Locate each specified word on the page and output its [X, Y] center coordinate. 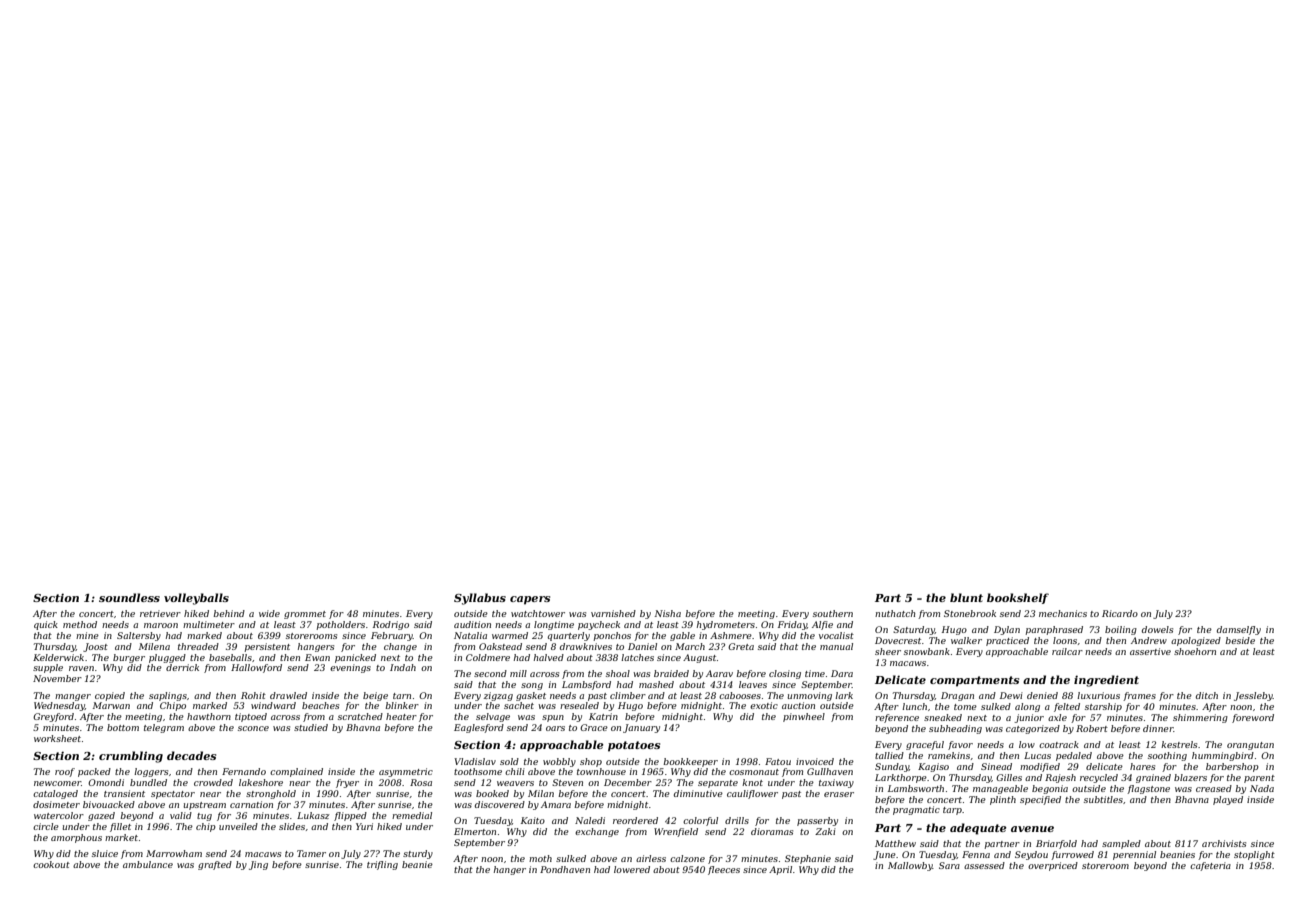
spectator [173, 795]
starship [1103, 707]
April [780, 870]
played [1228, 800]
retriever [160, 613]
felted [1067, 707]
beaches [320, 705]
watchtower [538, 613]
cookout [51, 864]
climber [628, 695]
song [532, 686]
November [57, 678]
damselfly [1239, 630]
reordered [635, 820]
